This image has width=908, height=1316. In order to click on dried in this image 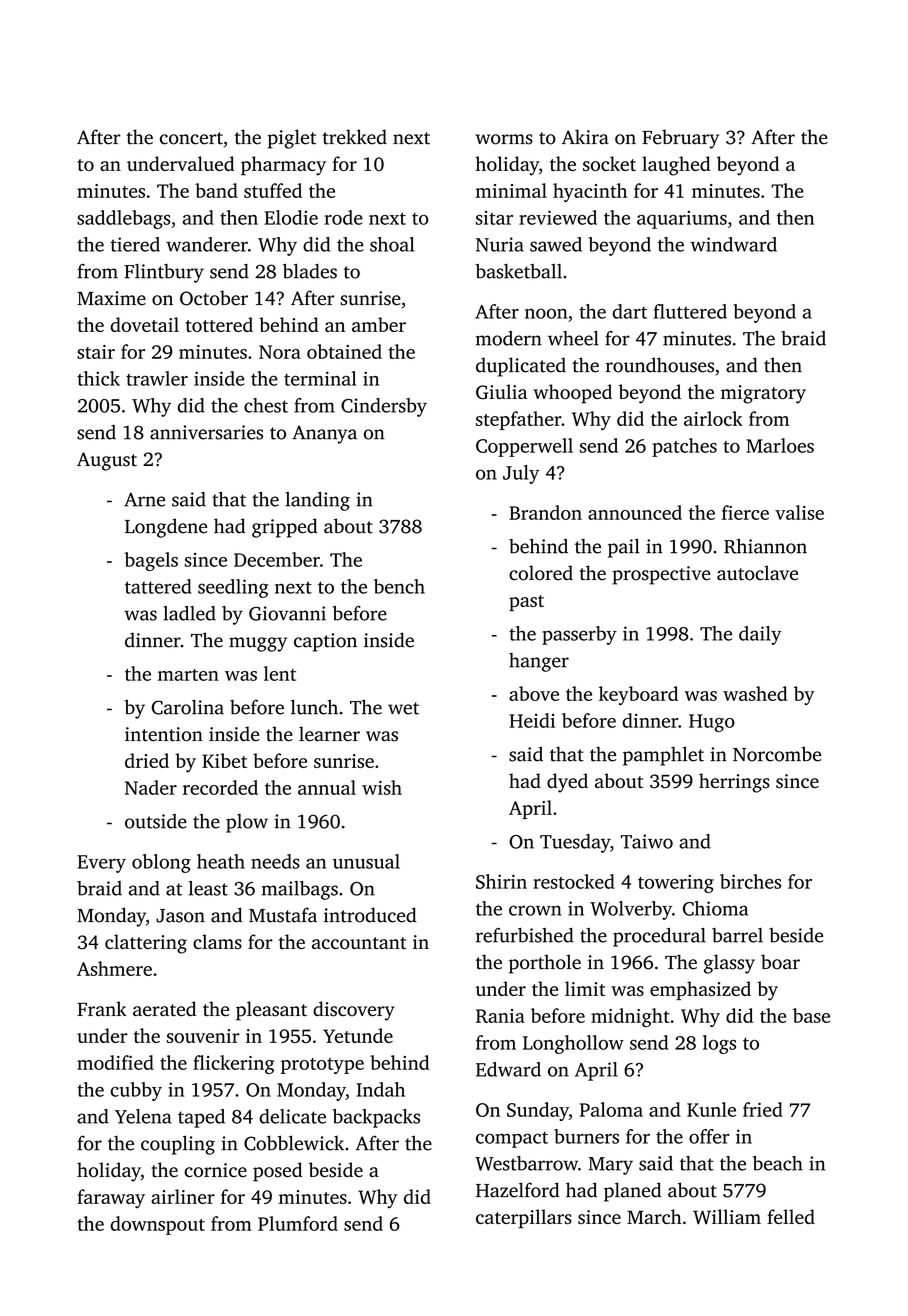, I will do `click(147, 760)`.
